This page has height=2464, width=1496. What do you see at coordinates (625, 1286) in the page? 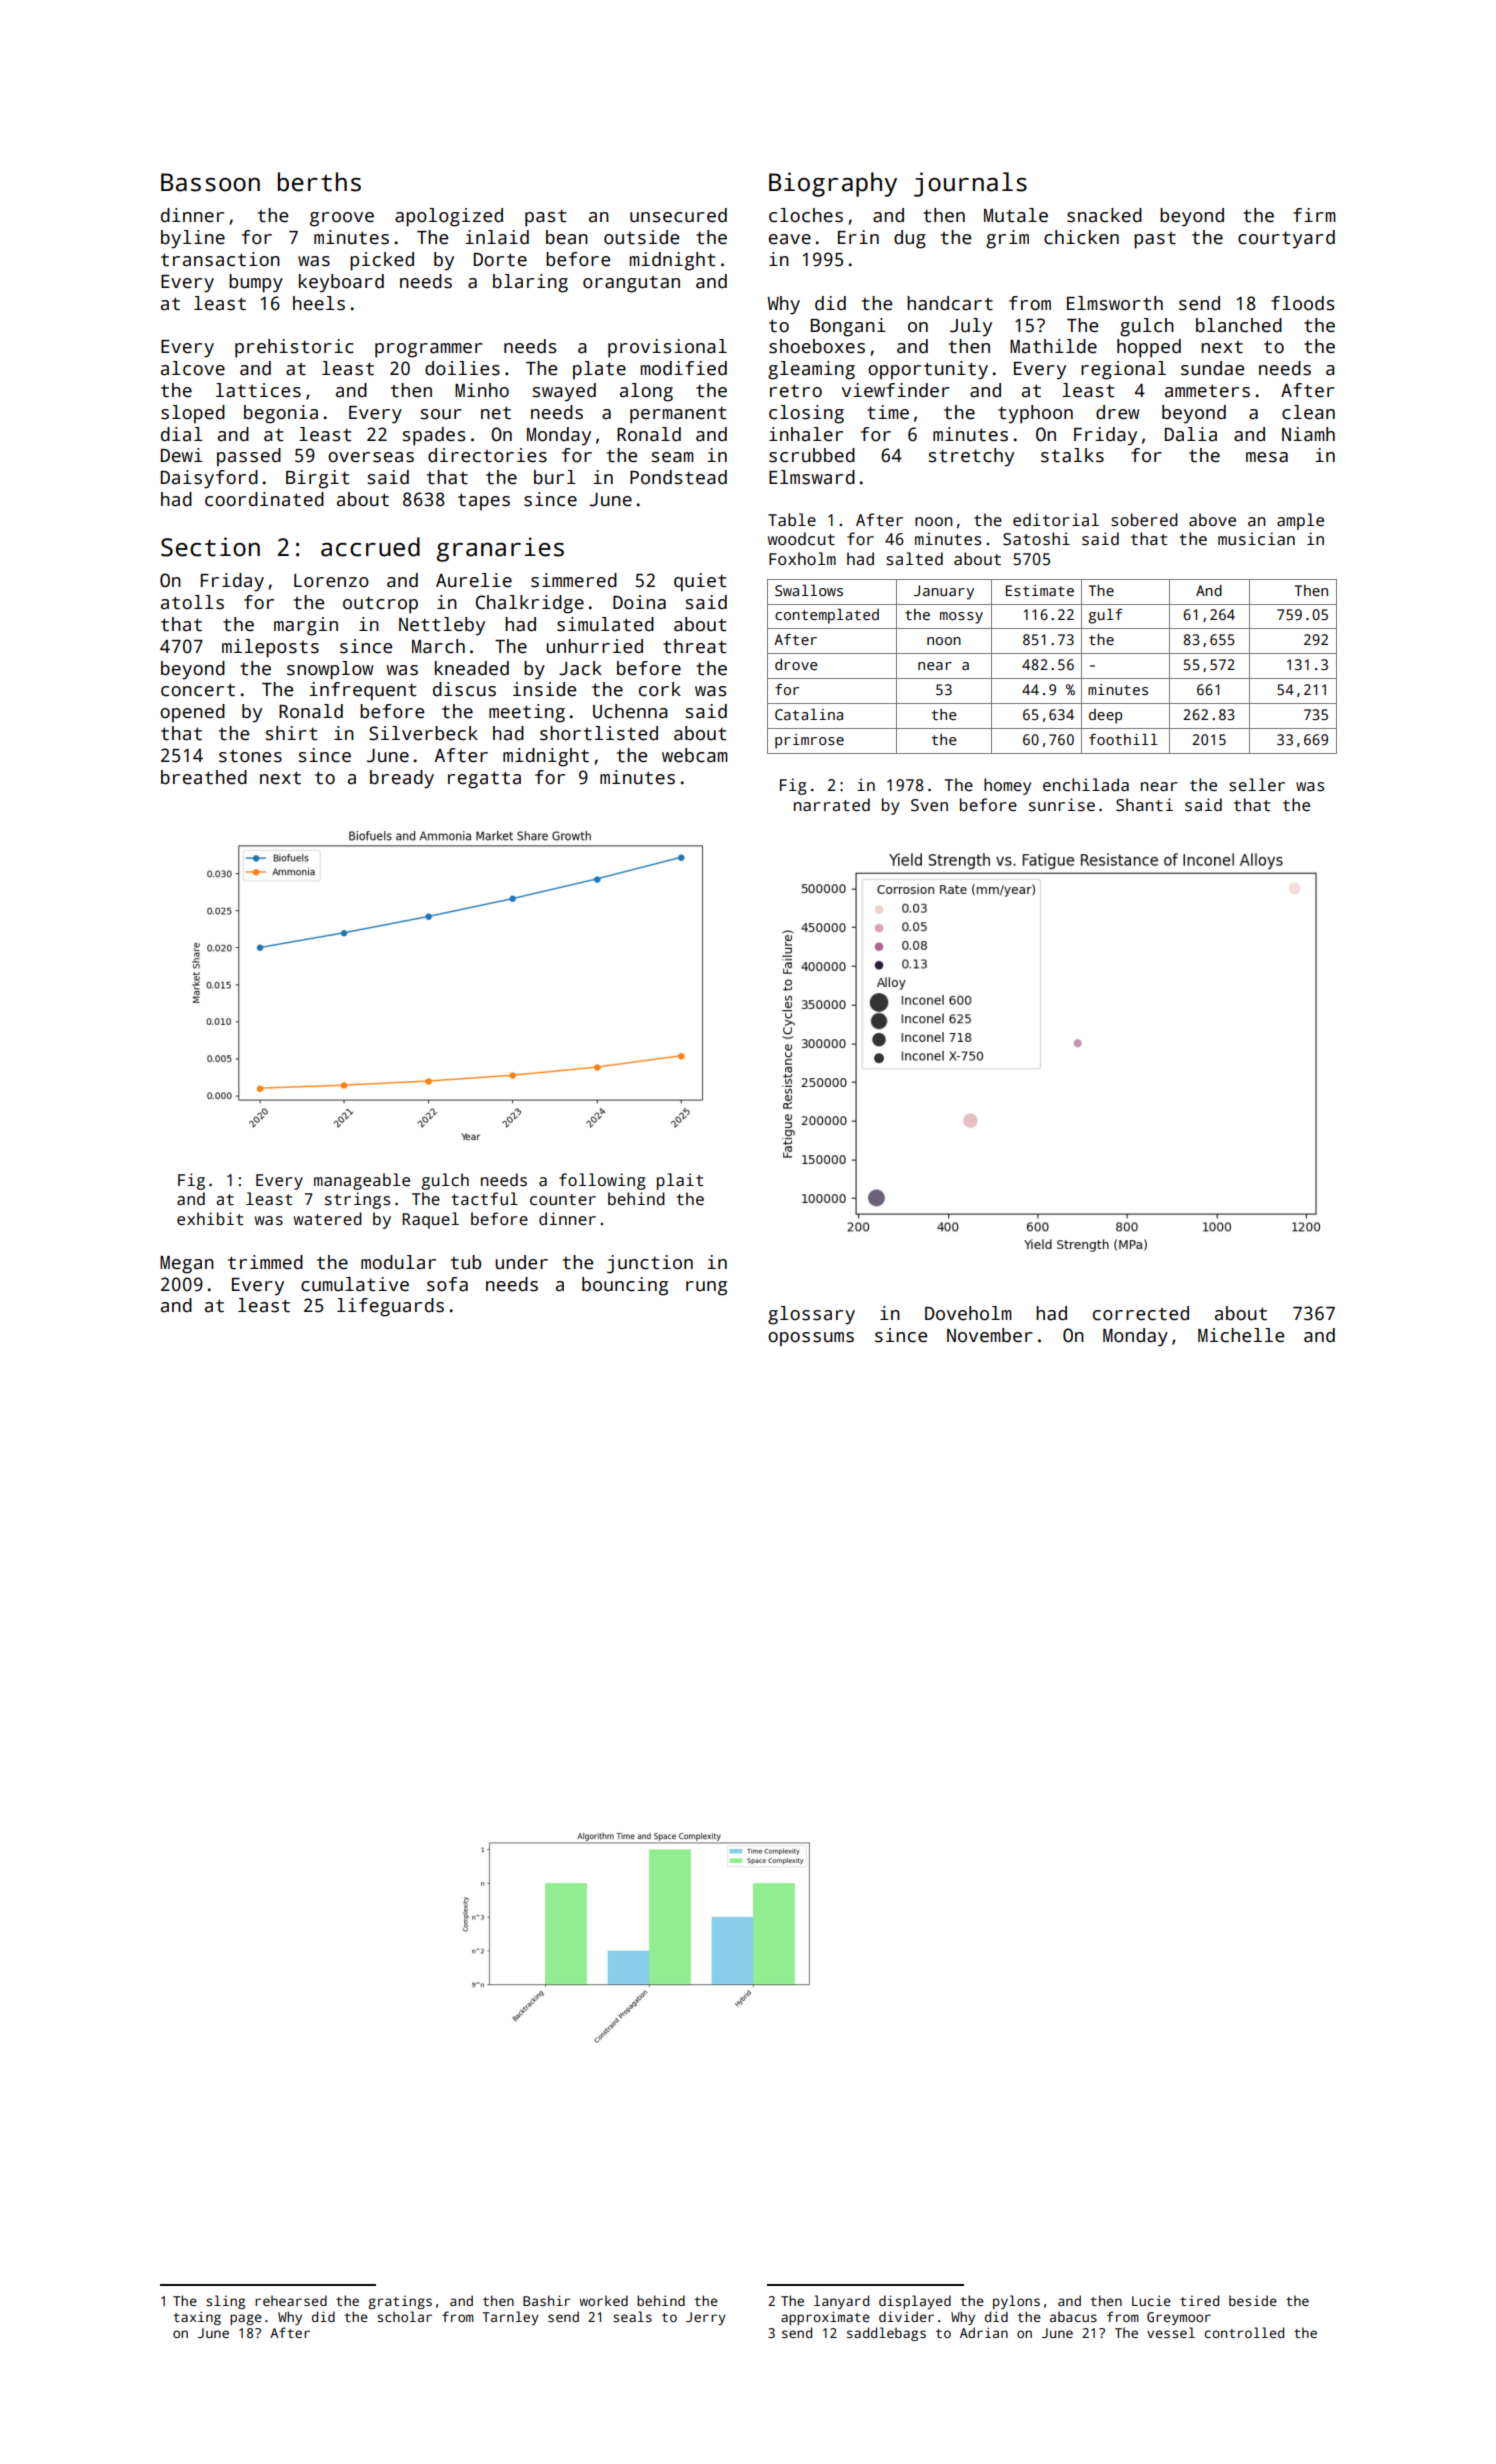
I see `bouncing` at bounding box center [625, 1286].
